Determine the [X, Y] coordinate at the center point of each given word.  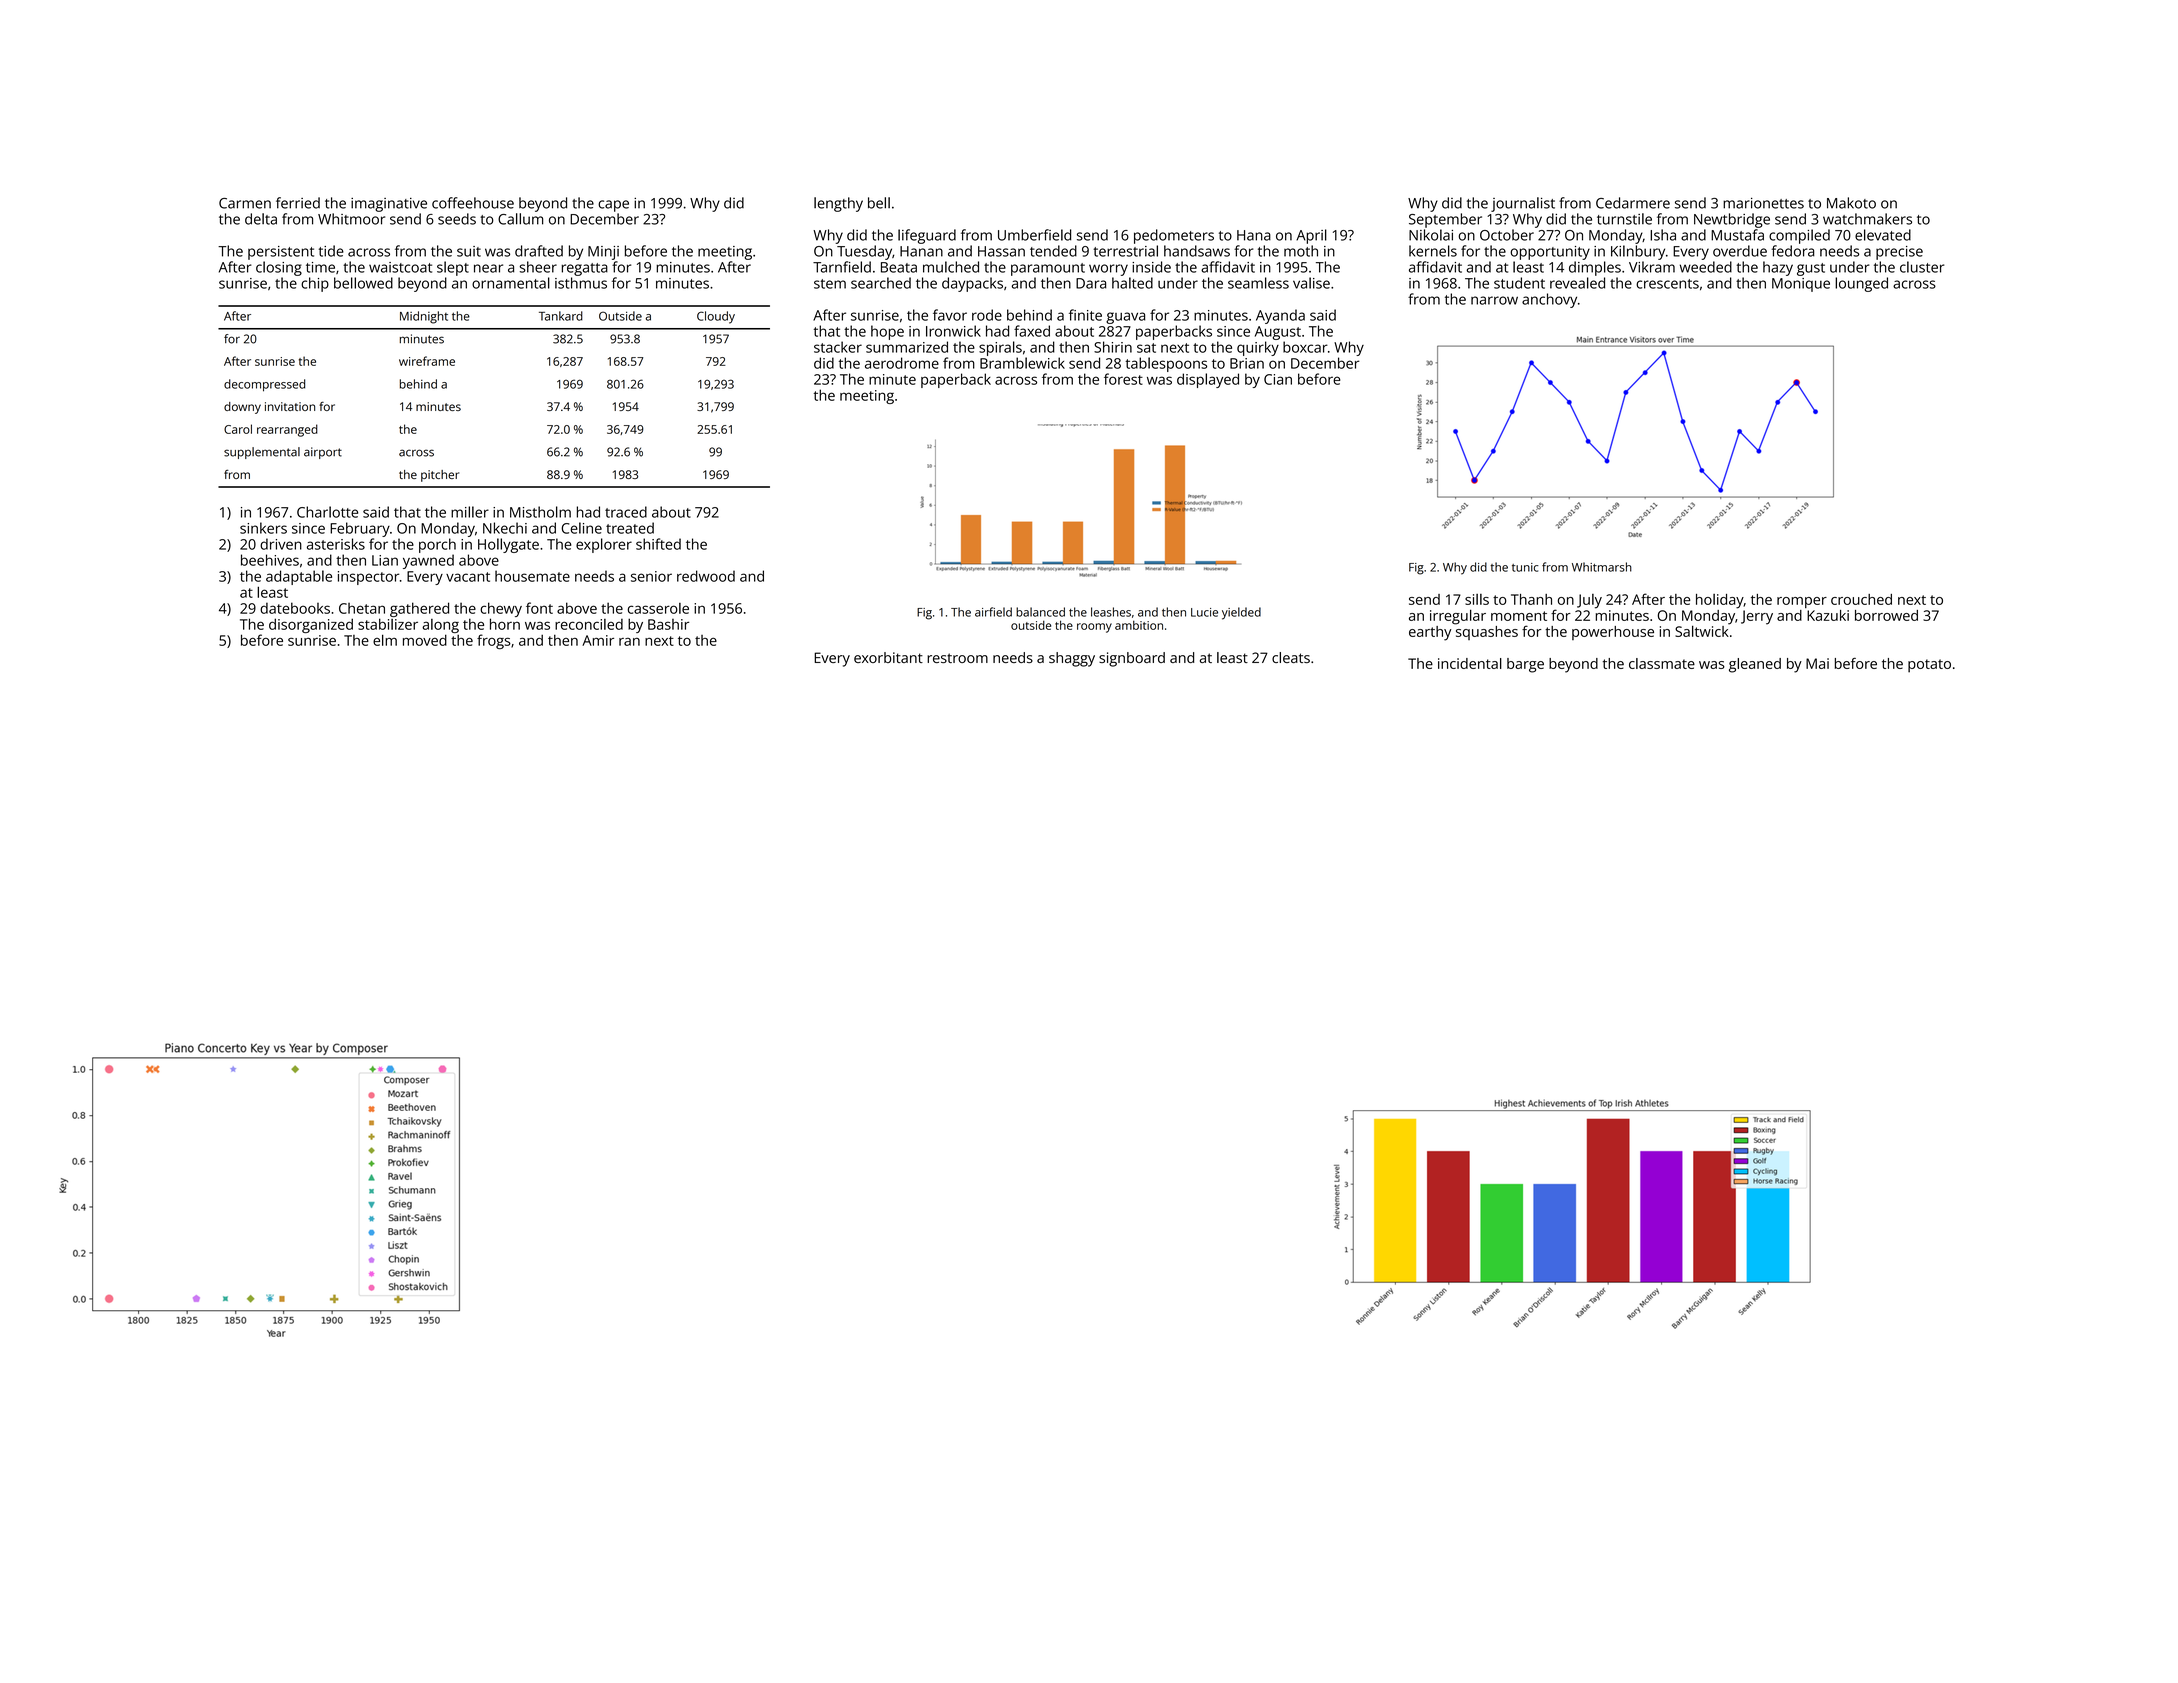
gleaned [1755, 665]
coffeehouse [473, 203]
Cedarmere [1633, 203]
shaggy [1072, 659]
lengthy [838, 204]
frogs [494, 641]
